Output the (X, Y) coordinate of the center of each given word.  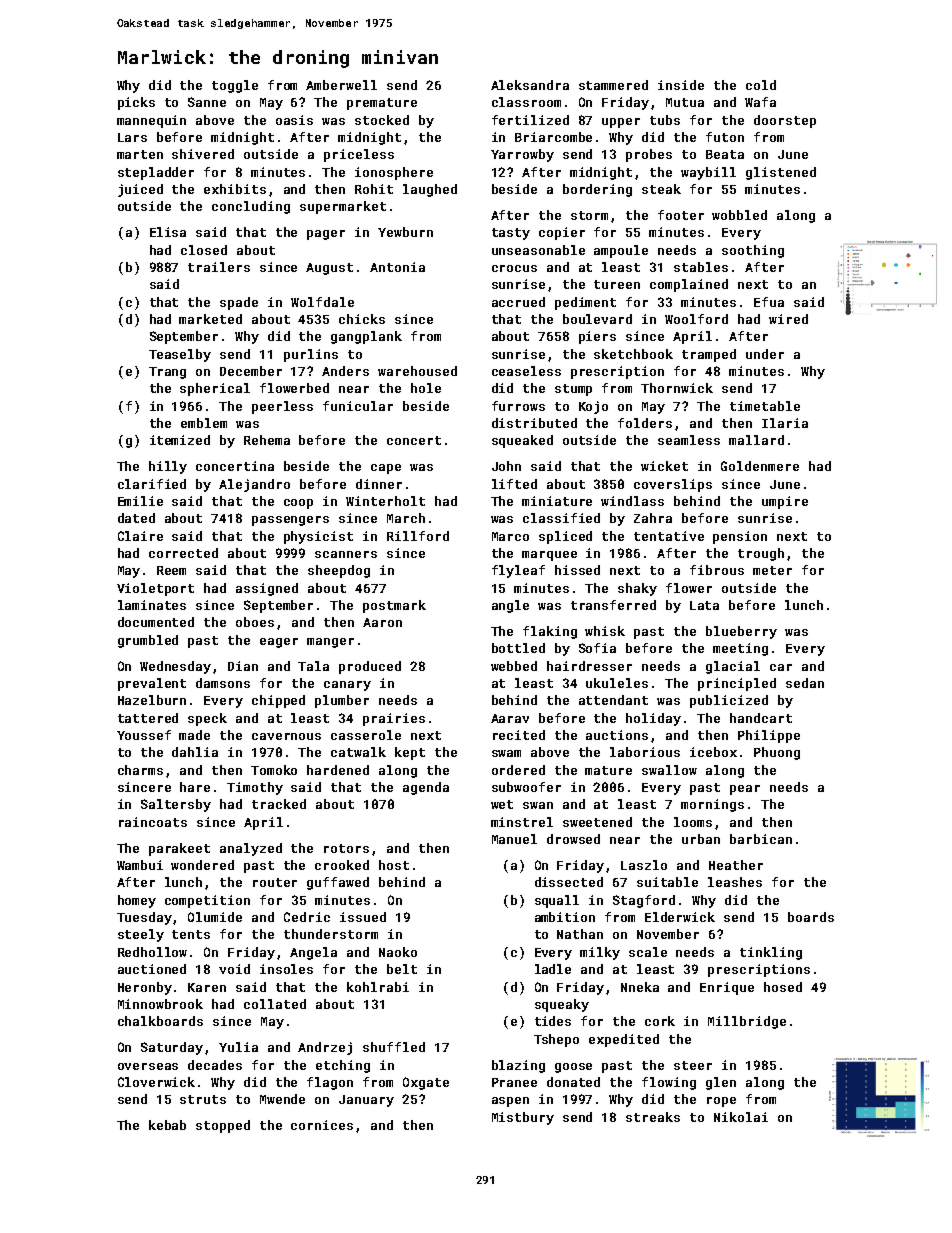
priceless (359, 155)
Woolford (696, 319)
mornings (712, 805)
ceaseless (526, 371)
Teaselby (180, 355)
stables (701, 267)
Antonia (397, 267)
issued (363, 917)
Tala (313, 666)
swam (506, 753)
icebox (713, 752)
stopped (223, 1126)
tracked (279, 804)
